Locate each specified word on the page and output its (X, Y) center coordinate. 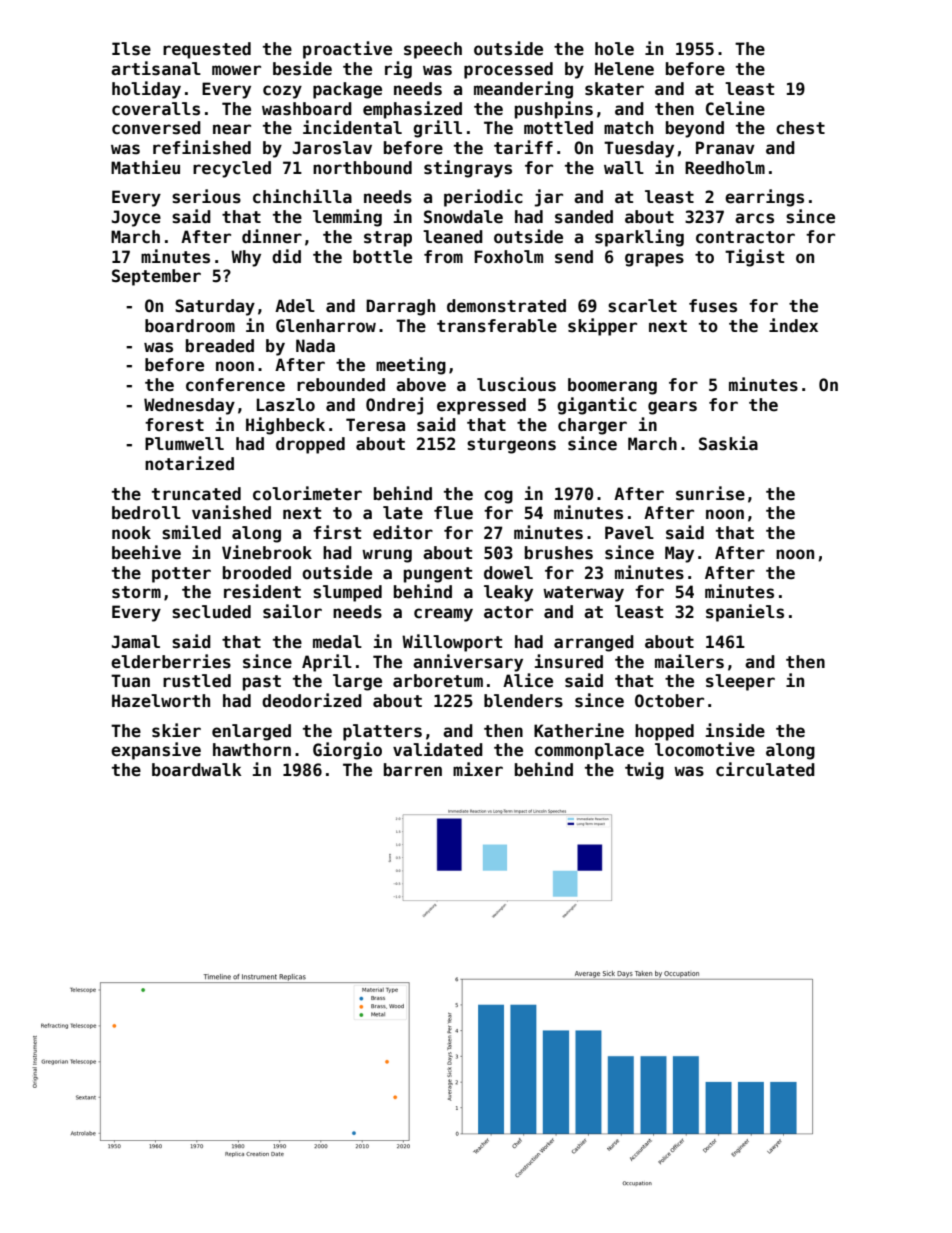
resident (262, 591)
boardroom (190, 326)
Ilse (131, 49)
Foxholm (508, 257)
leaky (508, 593)
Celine (735, 108)
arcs (754, 218)
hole (614, 49)
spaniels (745, 613)
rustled (197, 681)
